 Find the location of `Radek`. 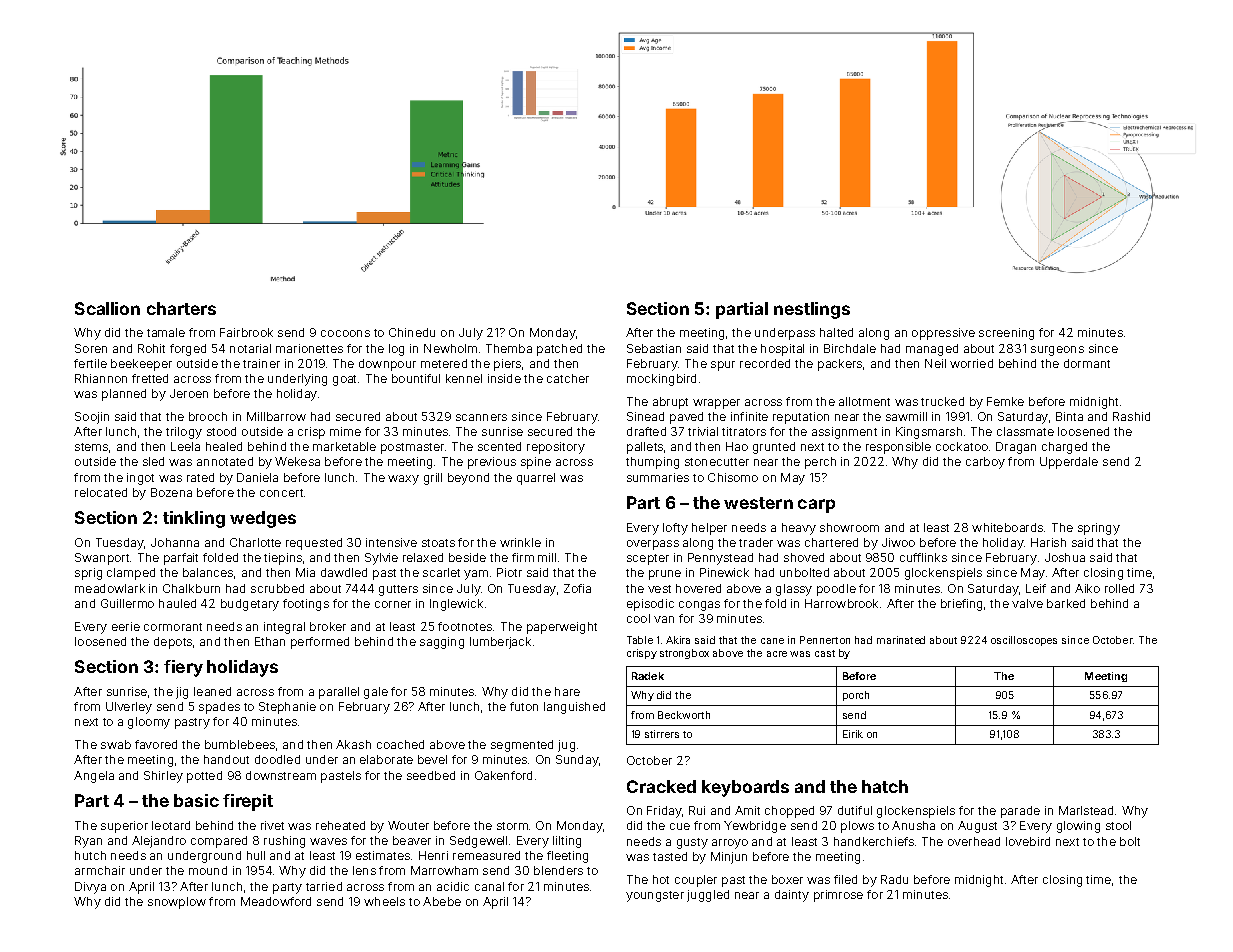

Radek is located at coordinates (648, 676).
